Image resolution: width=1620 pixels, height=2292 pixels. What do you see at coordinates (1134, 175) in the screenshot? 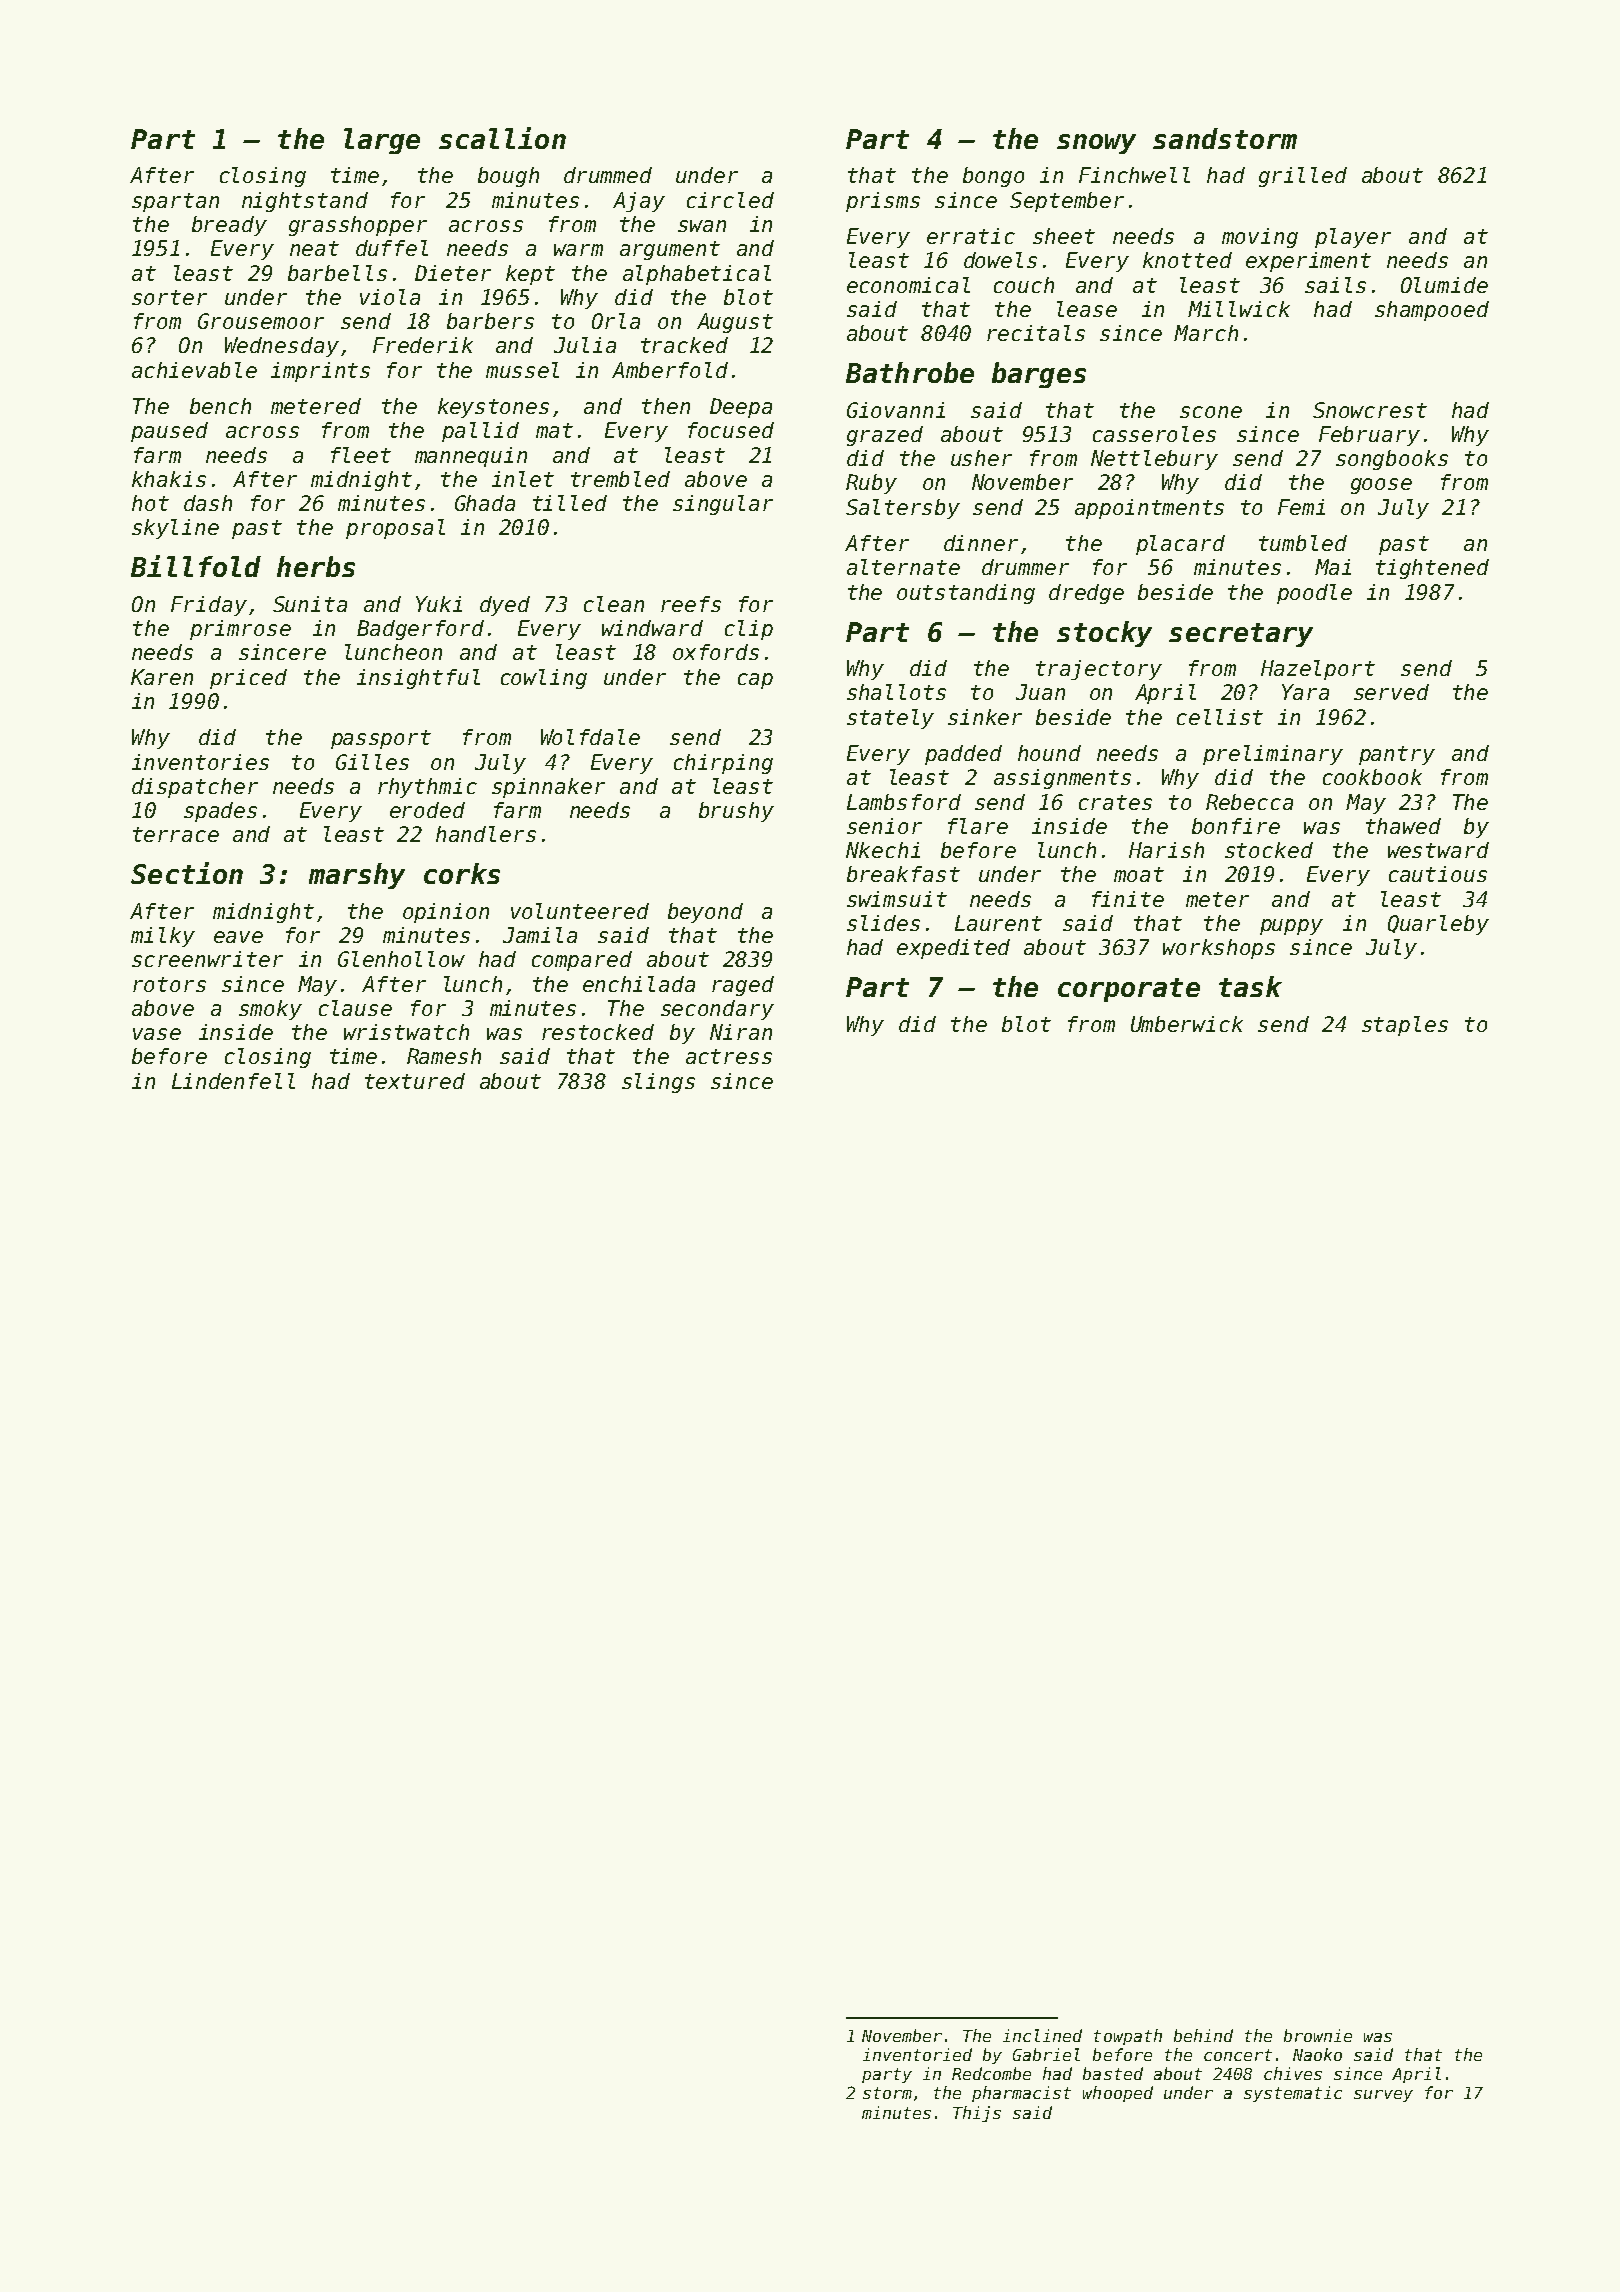
I see `Finchwell` at bounding box center [1134, 175].
